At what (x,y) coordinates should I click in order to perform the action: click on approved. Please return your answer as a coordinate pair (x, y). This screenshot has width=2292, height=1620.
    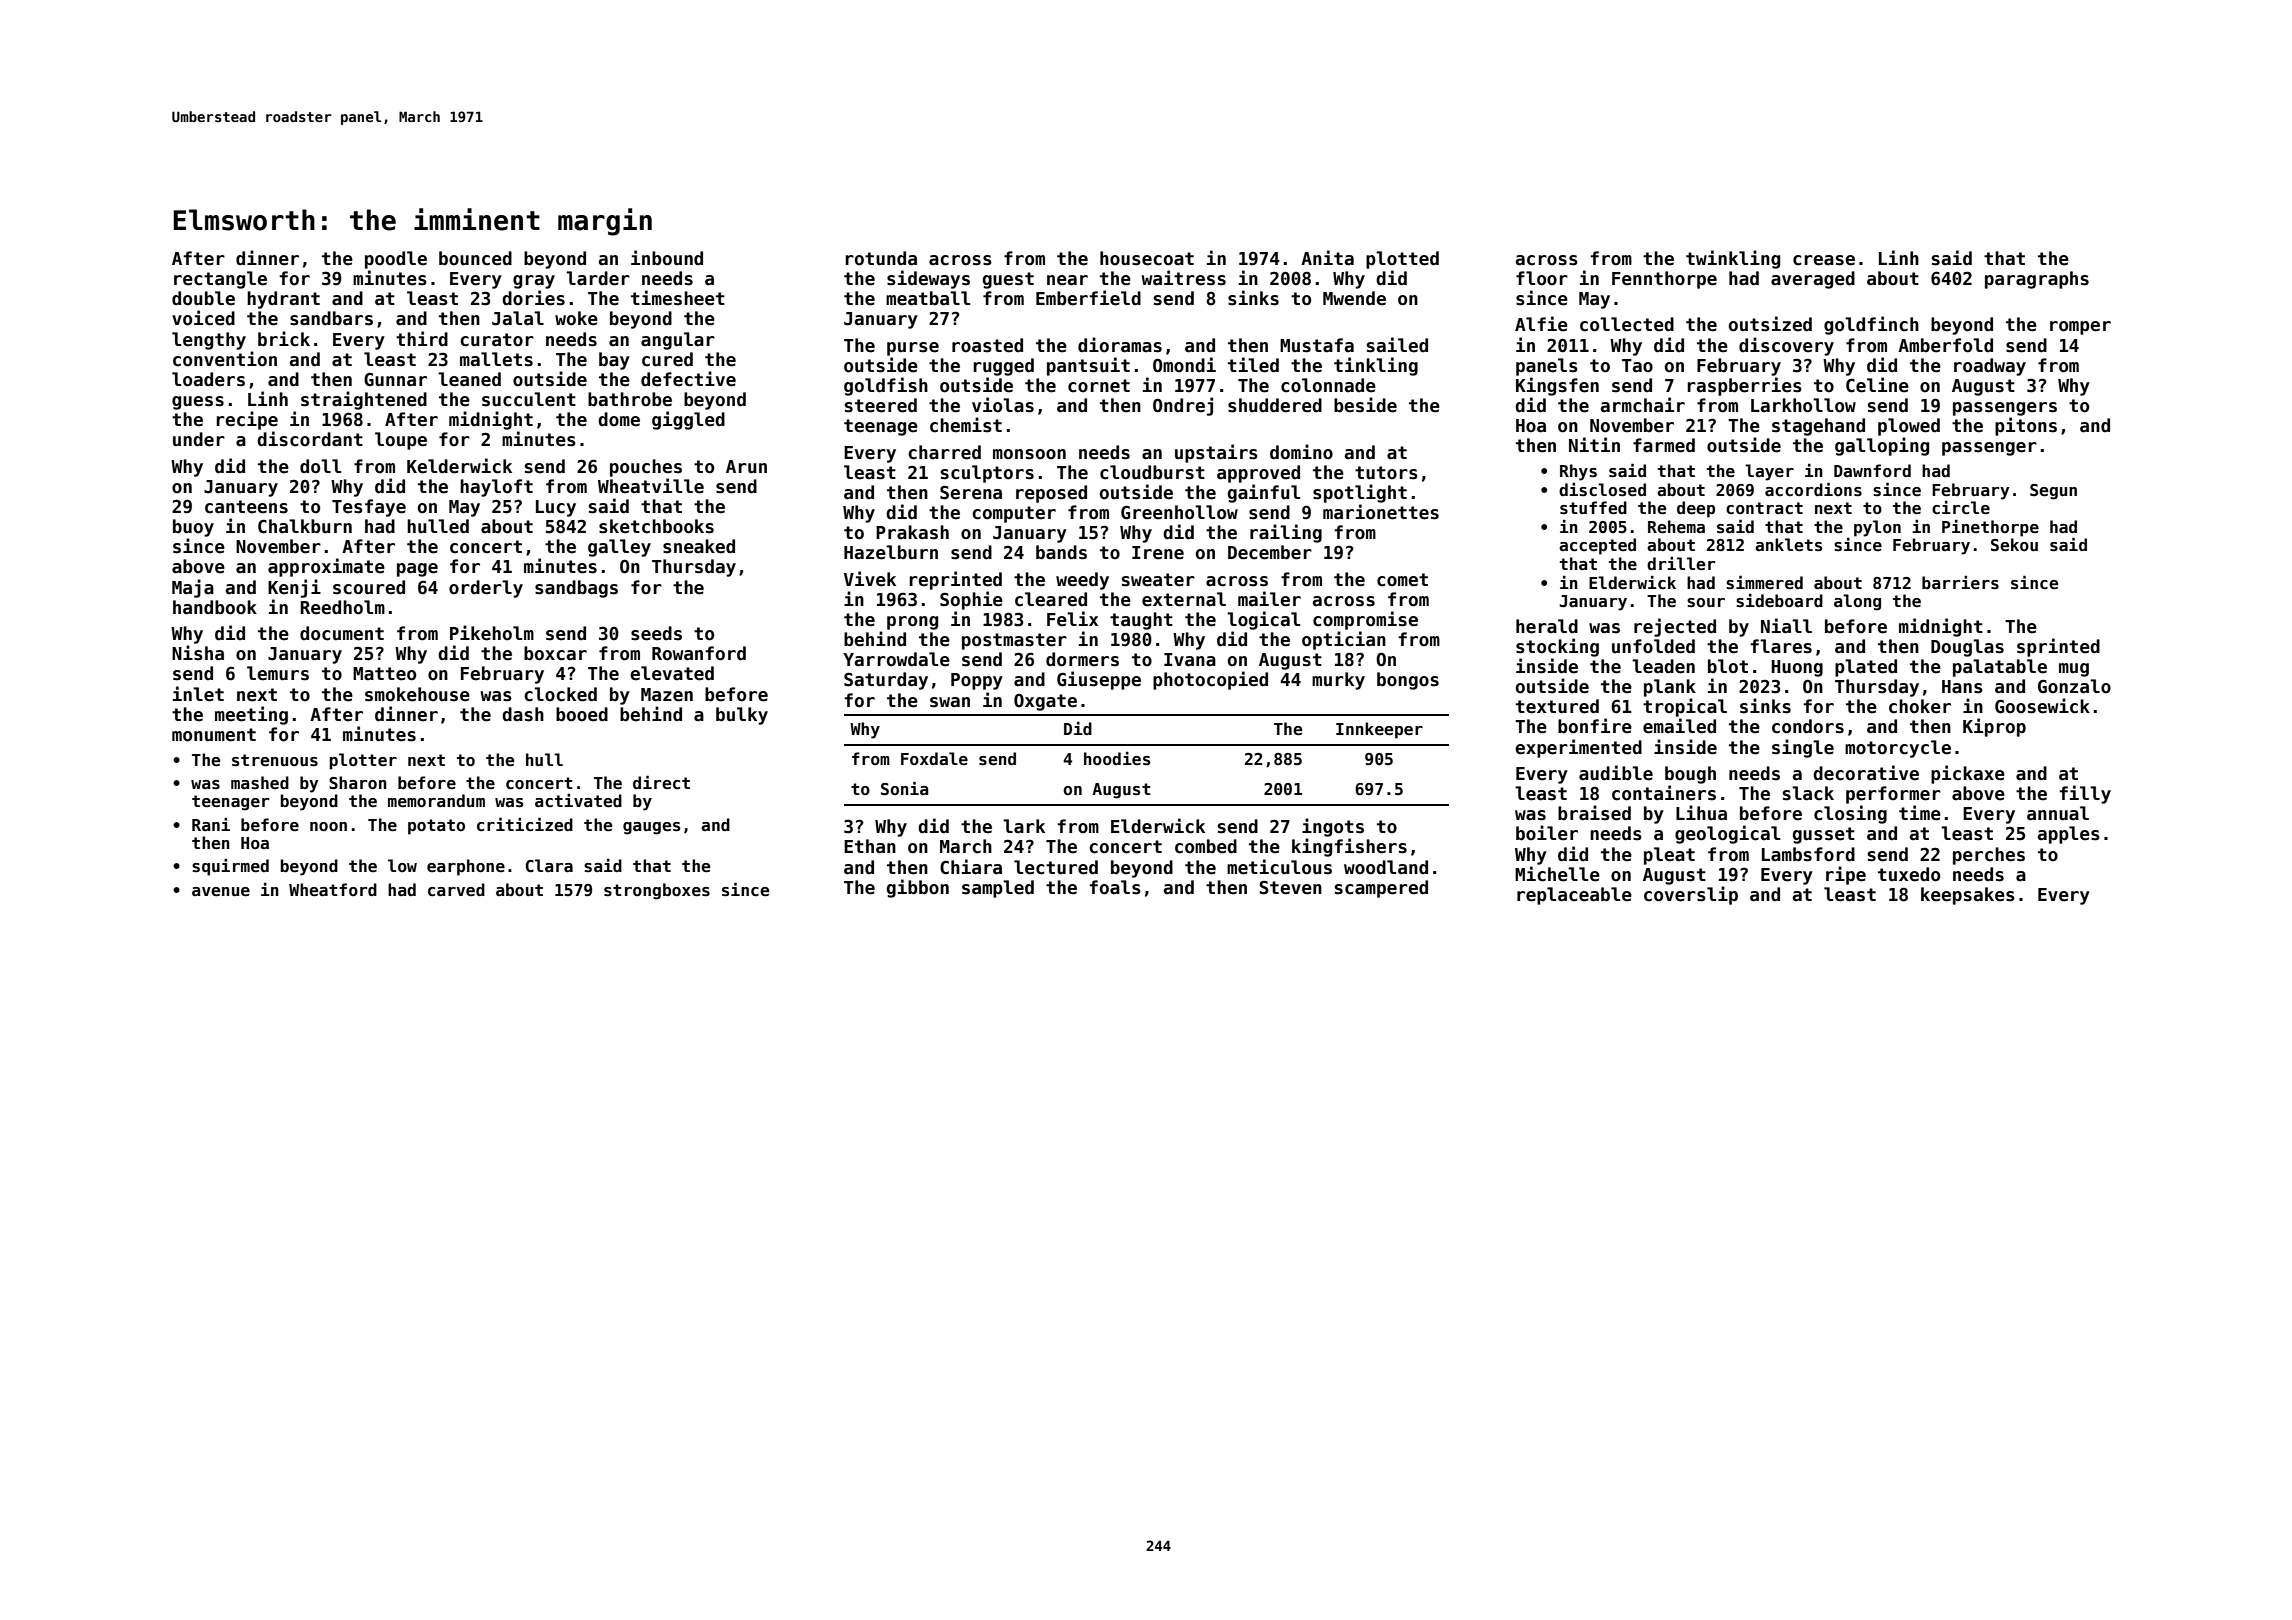
    Looking at the image, I should click on (1258, 474).
